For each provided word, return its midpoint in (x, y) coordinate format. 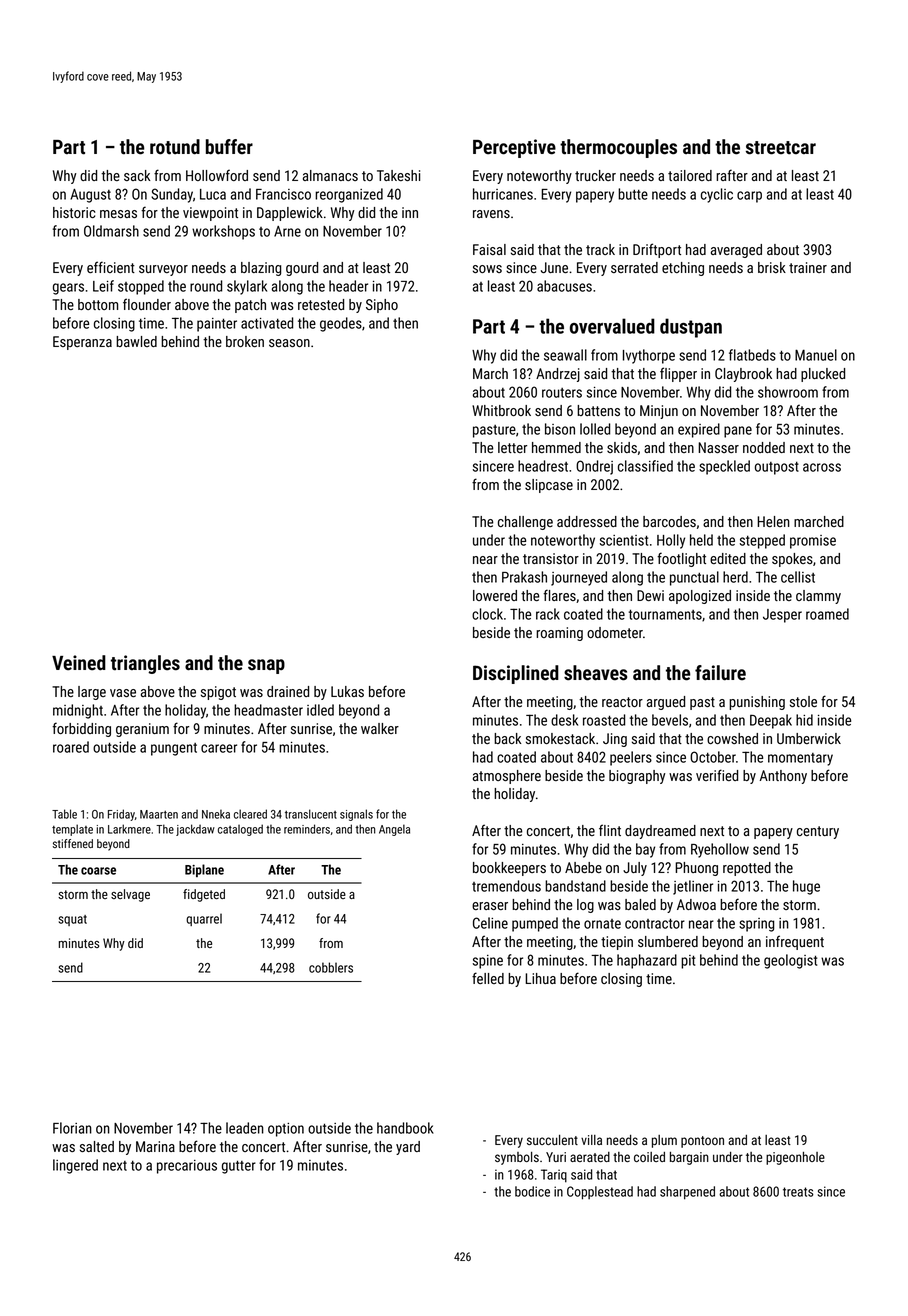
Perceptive (514, 148)
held (701, 540)
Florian (72, 1128)
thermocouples (618, 148)
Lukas (347, 691)
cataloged (240, 830)
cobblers (331, 967)
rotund (175, 147)
